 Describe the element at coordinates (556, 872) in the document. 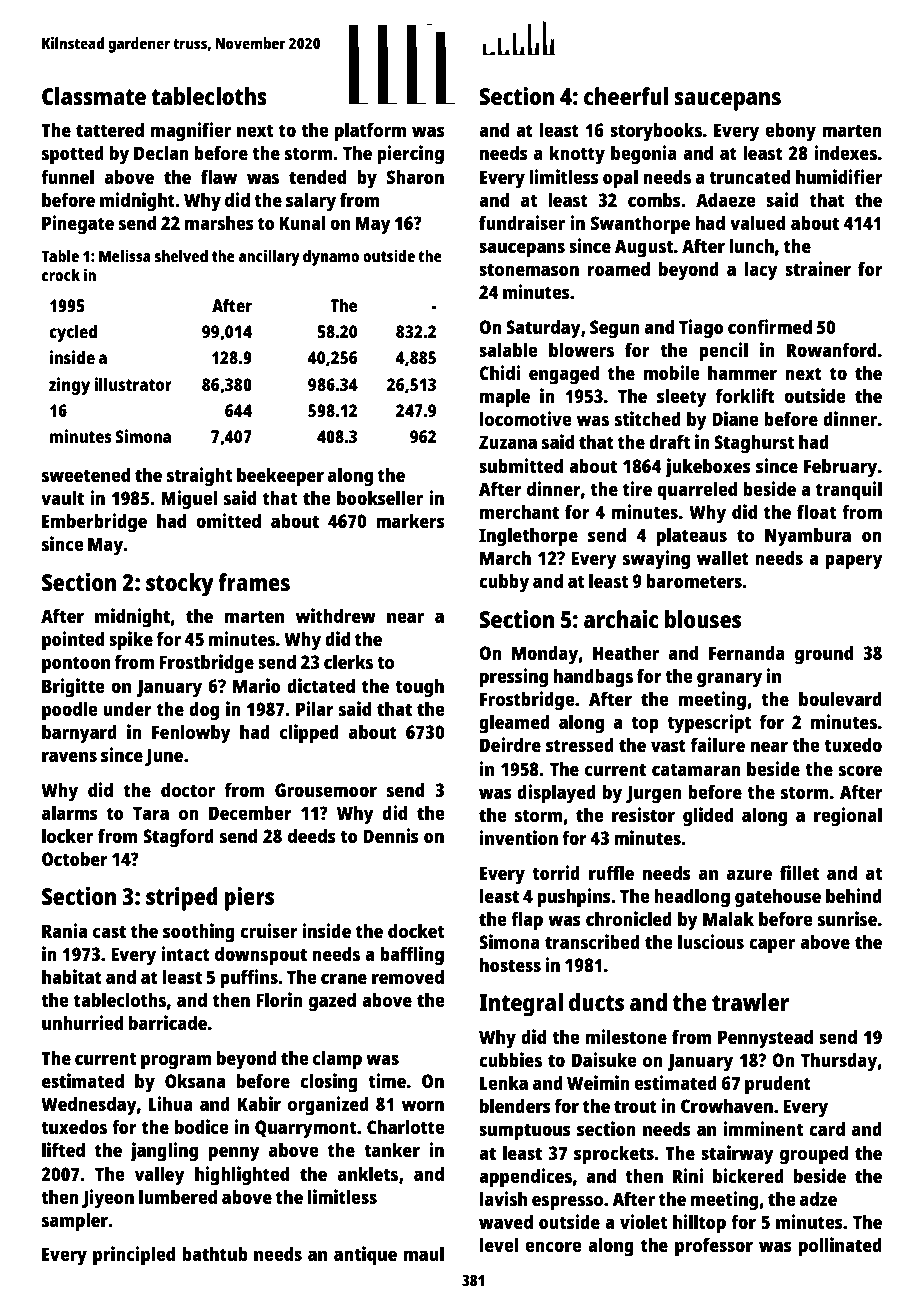

I see `torrid` at that location.
